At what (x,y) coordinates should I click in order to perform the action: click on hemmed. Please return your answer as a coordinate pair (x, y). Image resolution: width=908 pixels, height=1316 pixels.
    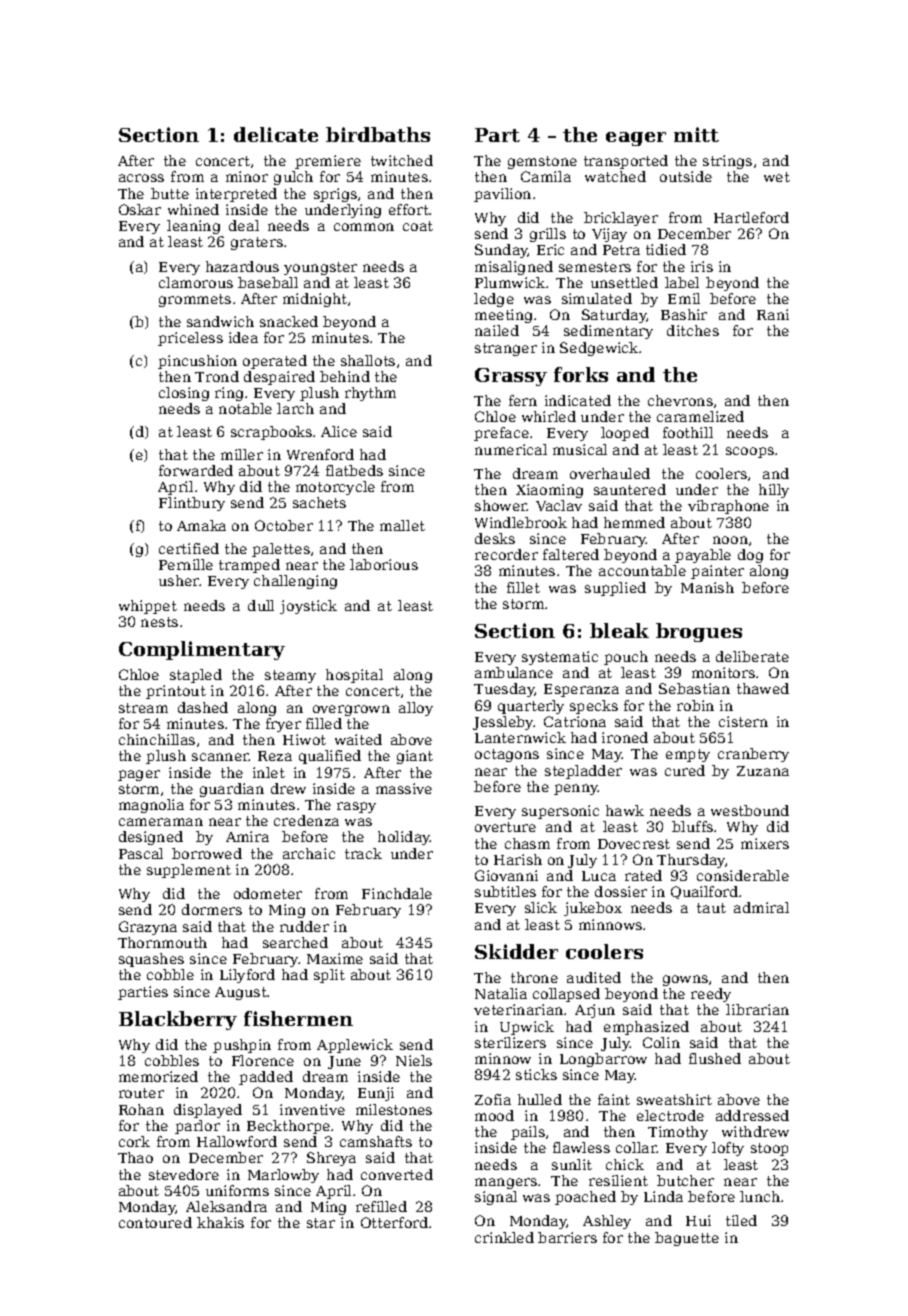
    Looking at the image, I should click on (634, 522).
